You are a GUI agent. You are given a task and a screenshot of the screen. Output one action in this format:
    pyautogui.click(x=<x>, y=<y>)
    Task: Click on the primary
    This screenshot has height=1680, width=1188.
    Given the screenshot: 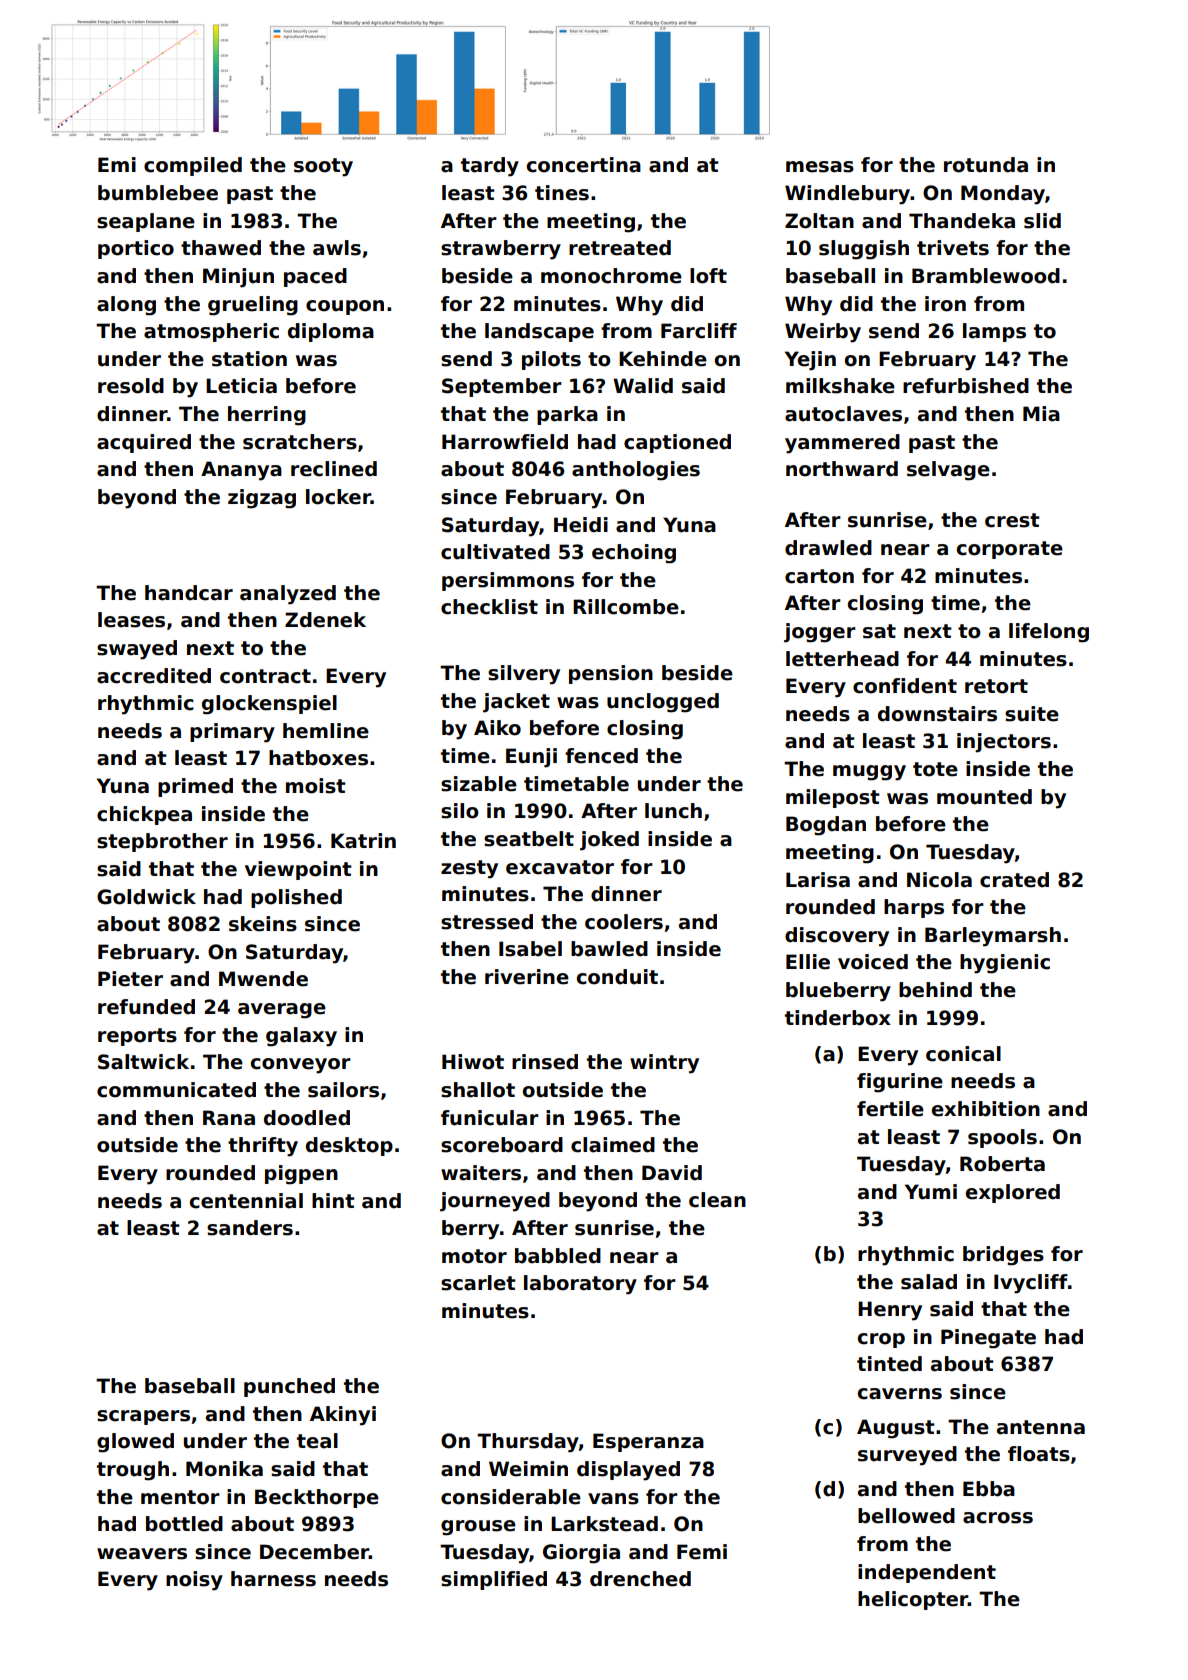 What is the action you would take?
    pyautogui.click(x=232, y=733)
